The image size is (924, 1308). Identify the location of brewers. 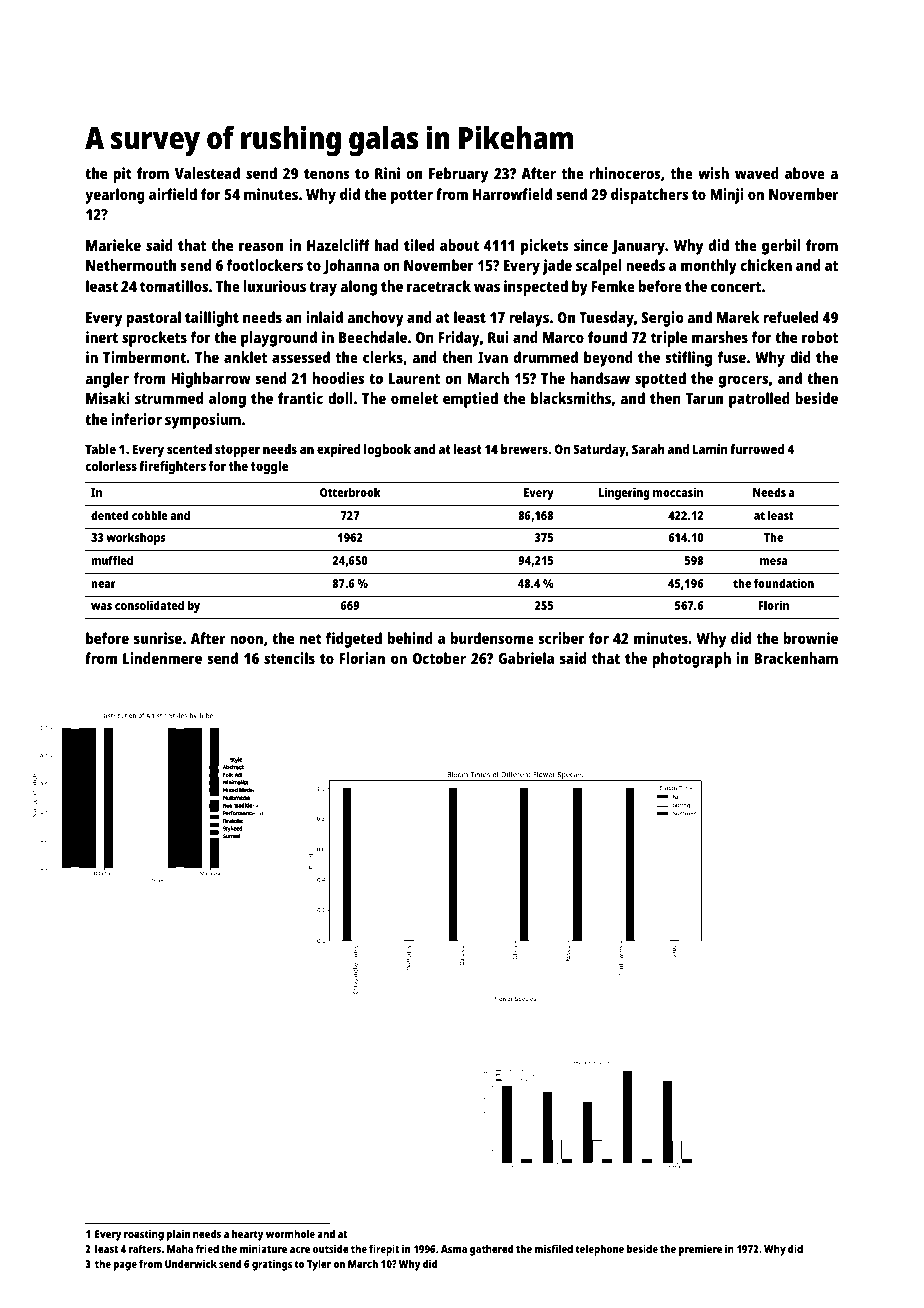
(524, 449).
